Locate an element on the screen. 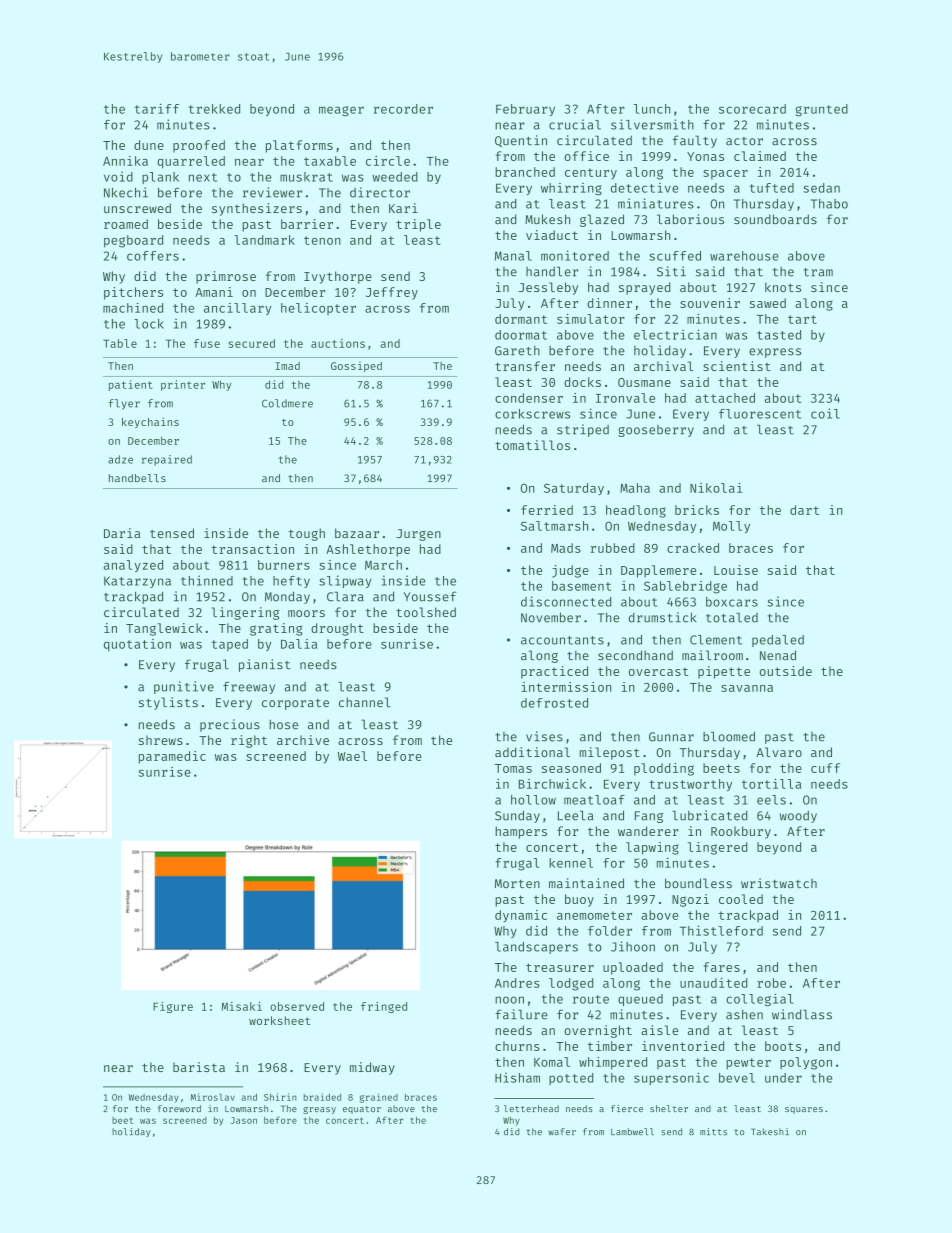 This screenshot has width=952, height=1233. tufted is located at coordinates (771, 188).
